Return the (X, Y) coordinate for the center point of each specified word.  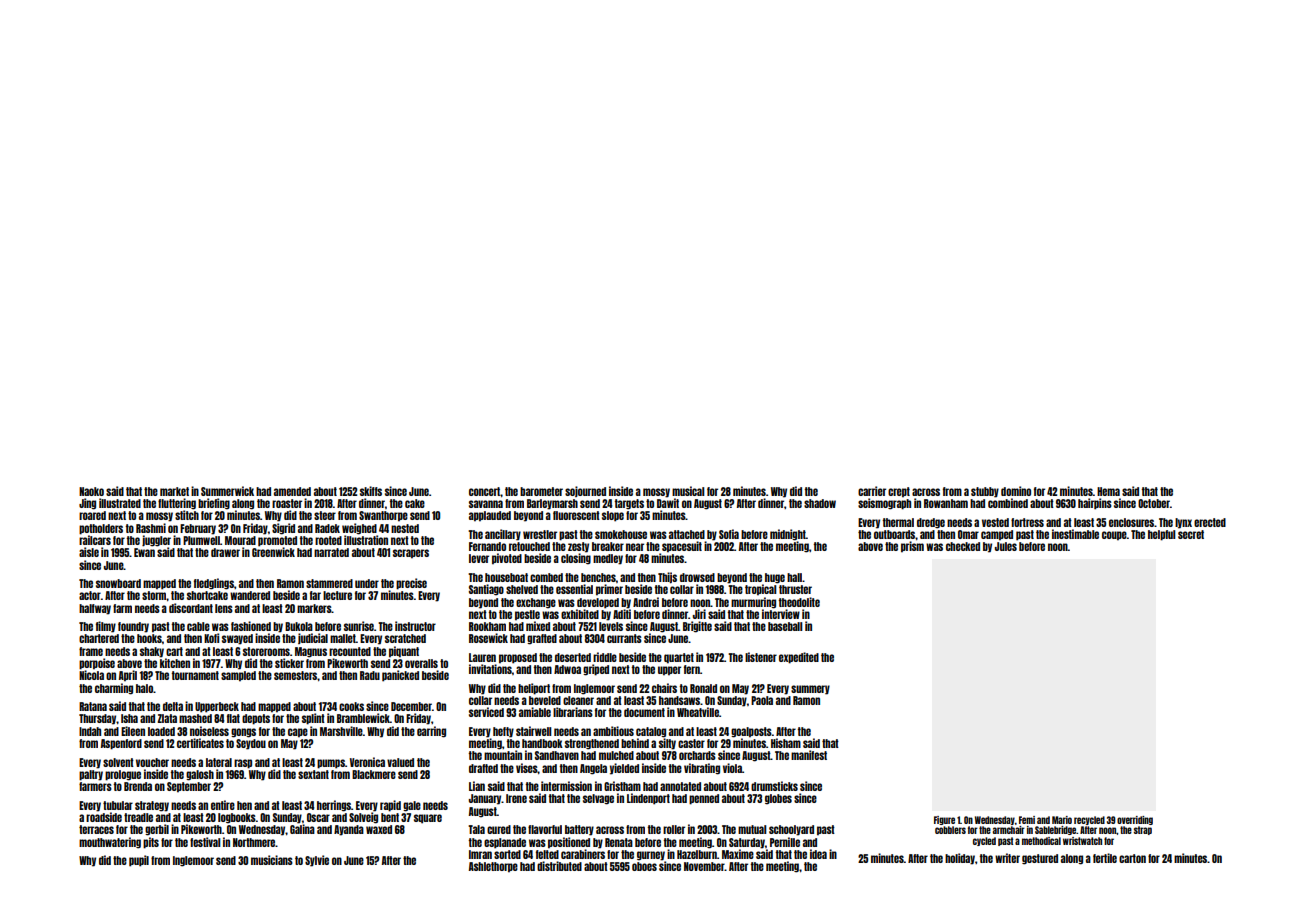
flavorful (545, 829)
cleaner (578, 700)
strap (1143, 830)
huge (775, 578)
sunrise (359, 626)
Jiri (699, 614)
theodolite (799, 602)
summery (810, 690)
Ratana (93, 706)
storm (154, 595)
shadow (820, 503)
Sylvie (317, 861)
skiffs (371, 491)
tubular (118, 805)
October (1154, 503)
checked (963, 546)
